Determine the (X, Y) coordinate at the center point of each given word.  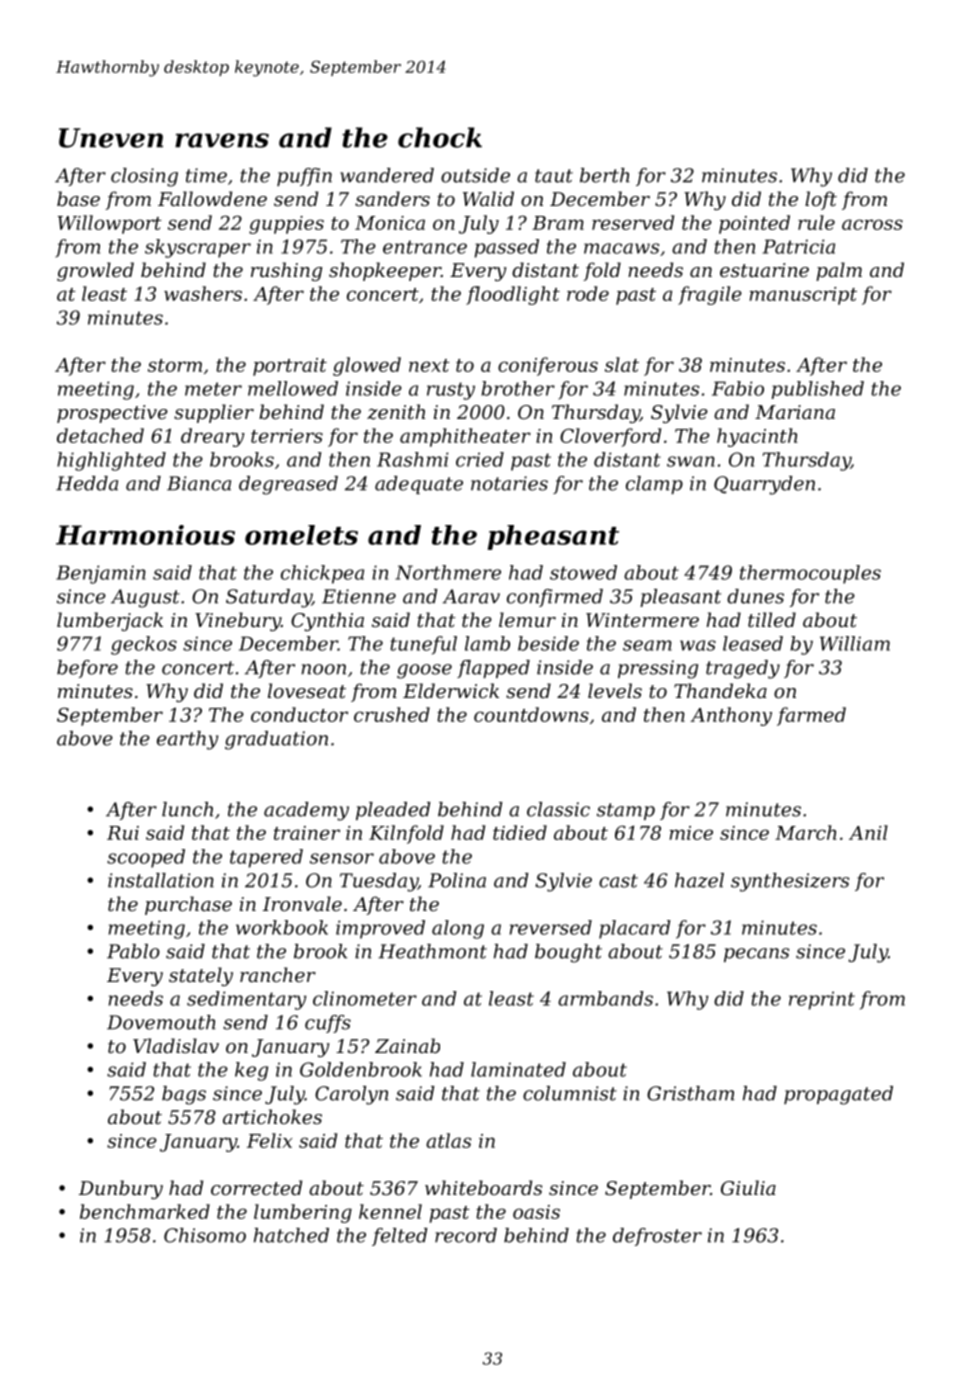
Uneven (111, 138)
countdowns (531, 714)
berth (605, 175)
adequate (419, 485)
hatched (291, 1235)
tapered (266, 858)
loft (821, 200)
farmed (811, 716)
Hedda (87, 483)
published (817, 390)
